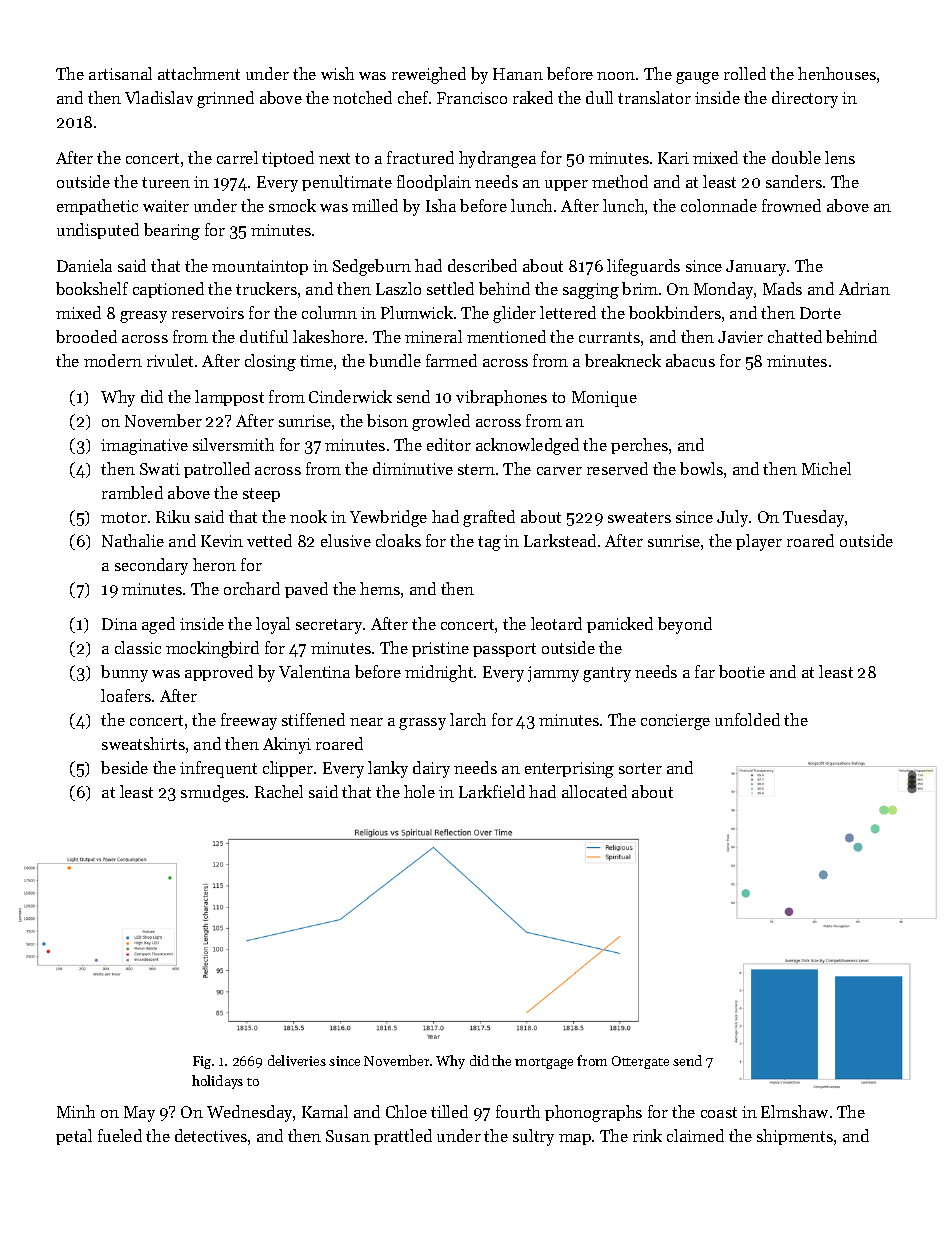 This document has height=1233, width=952. What do you see at coordinates (159, 97) in the document?
I see `Vladislav` at bounding box center [159, 97].
